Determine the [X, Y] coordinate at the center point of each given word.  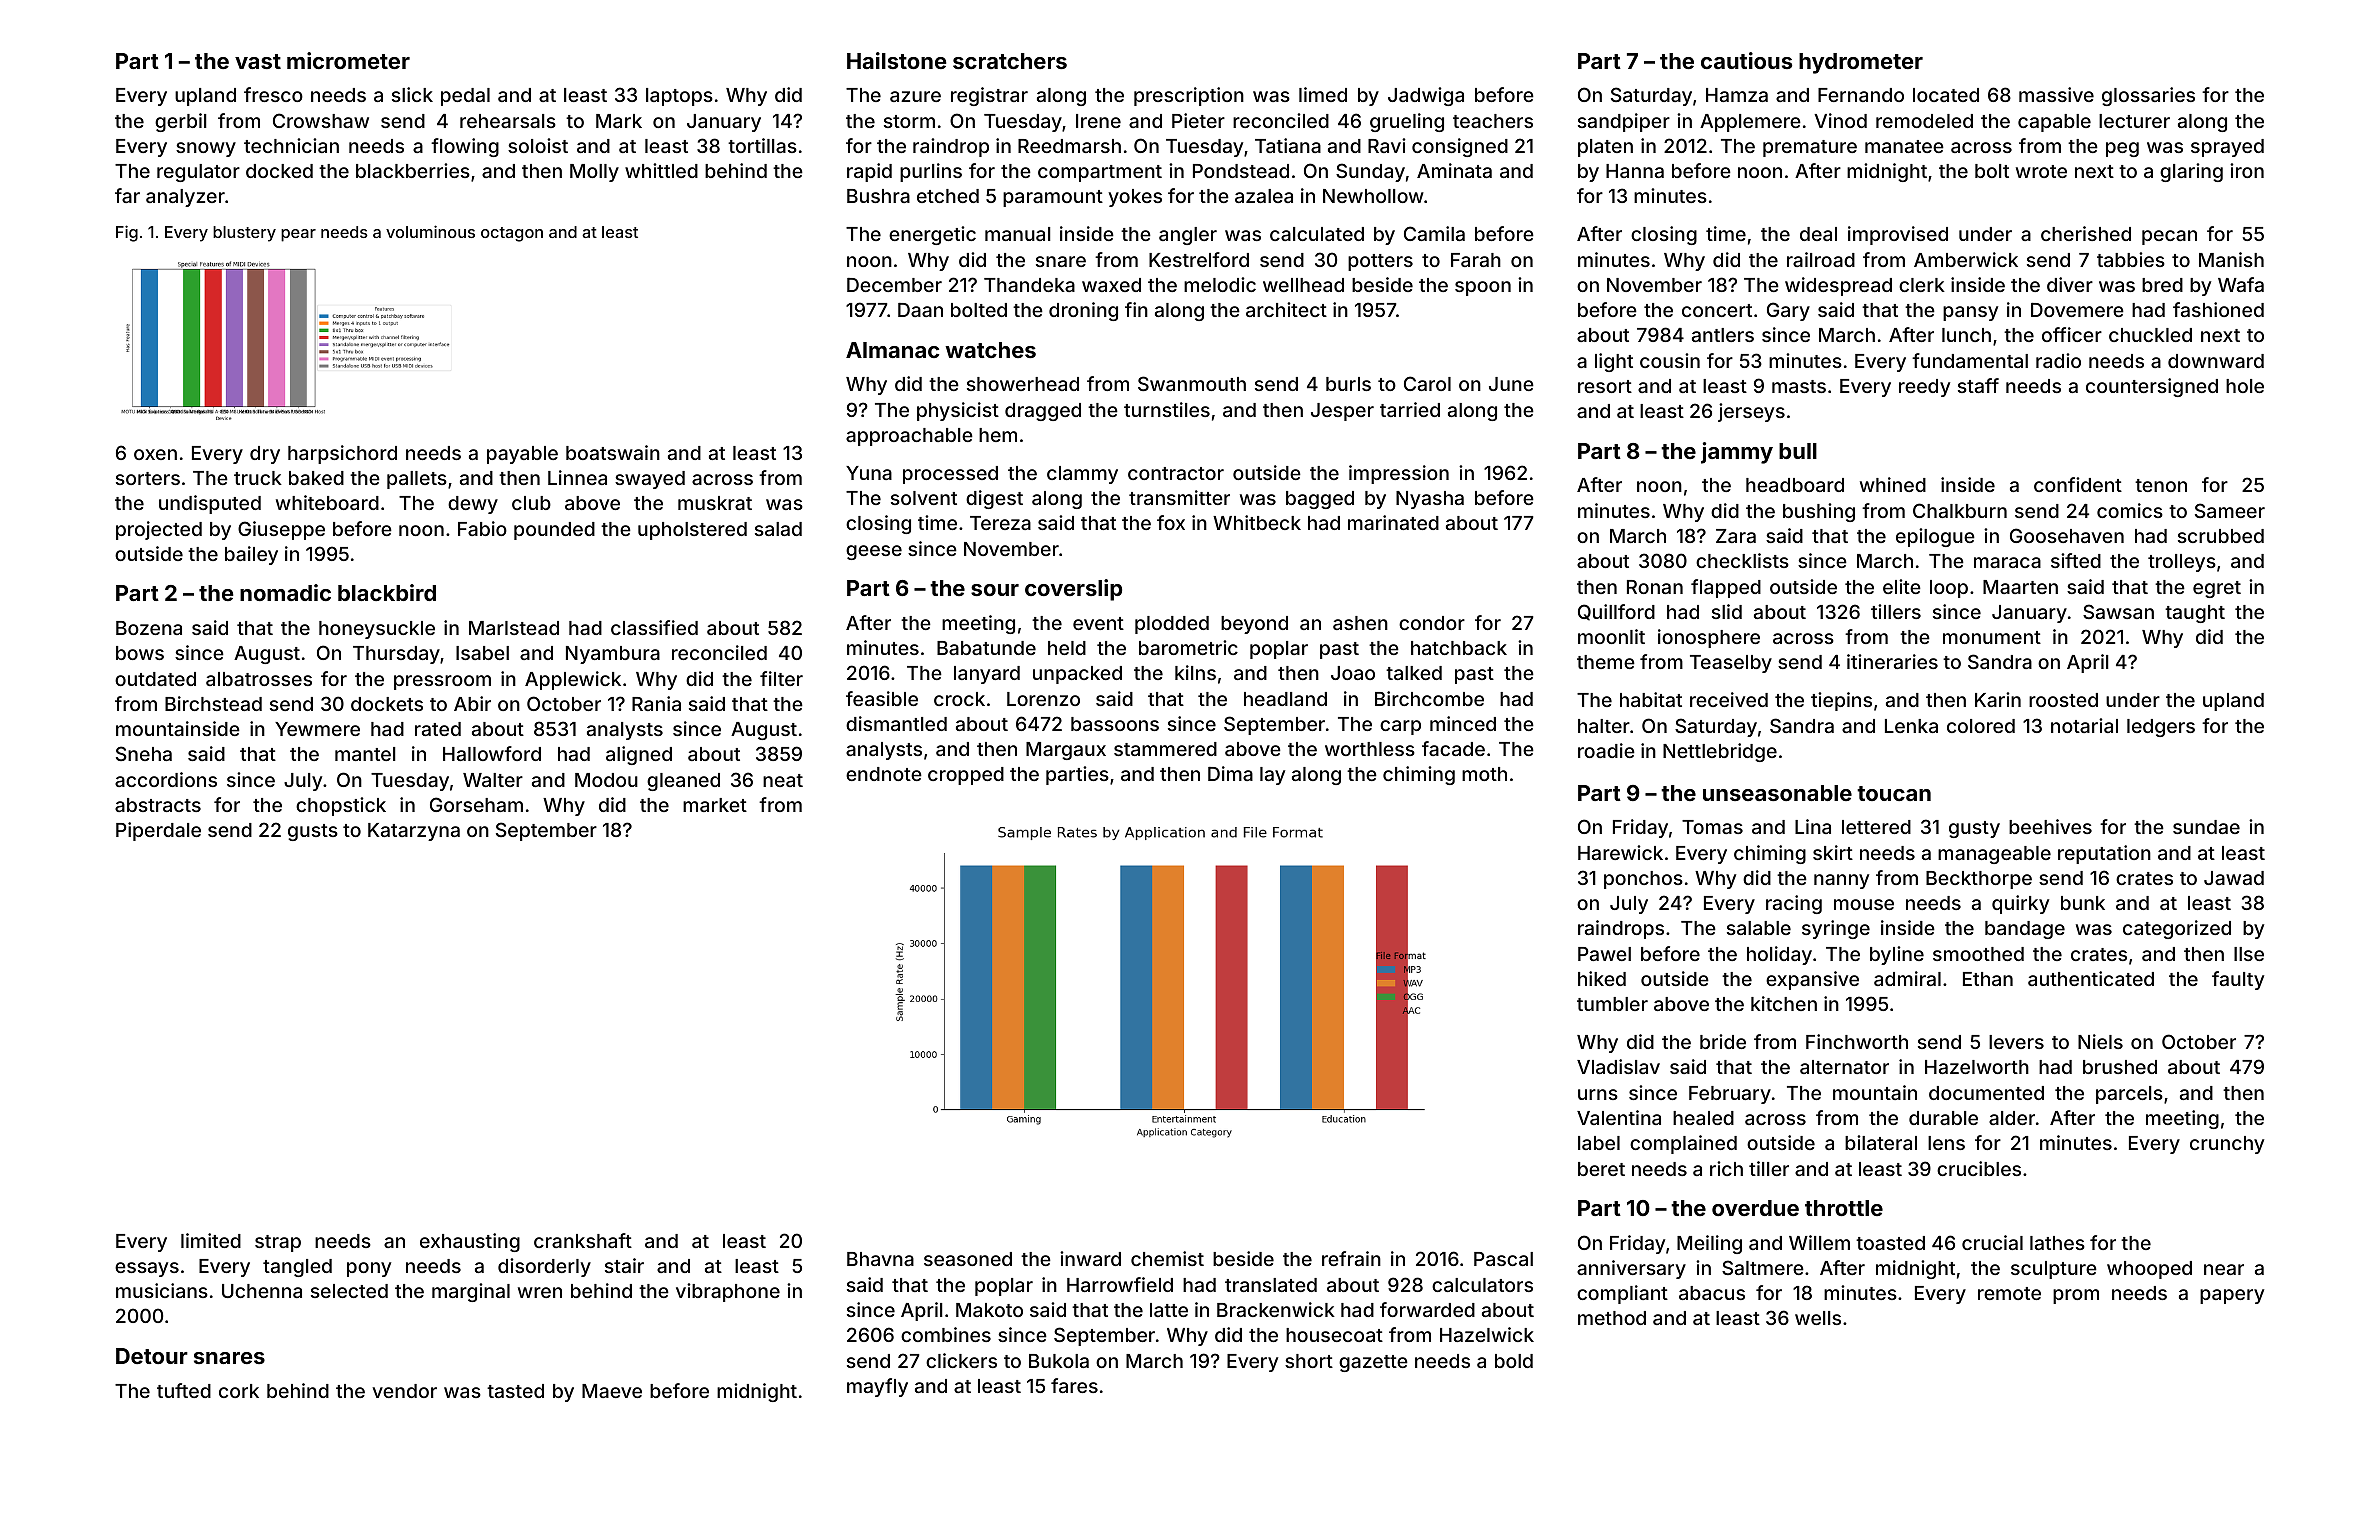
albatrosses [259, 679]
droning [1083, 311]
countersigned [2152, 387]
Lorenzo [1043, 699]
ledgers [2161, 728]
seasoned [968, 1259]
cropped [966, 776]
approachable [909, 437]
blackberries [413, 170]
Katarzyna [414, 832]
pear [298, 235]
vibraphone [728, 1292]
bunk [2083, 903]
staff [1978, 385]
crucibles [1979, 1168]
